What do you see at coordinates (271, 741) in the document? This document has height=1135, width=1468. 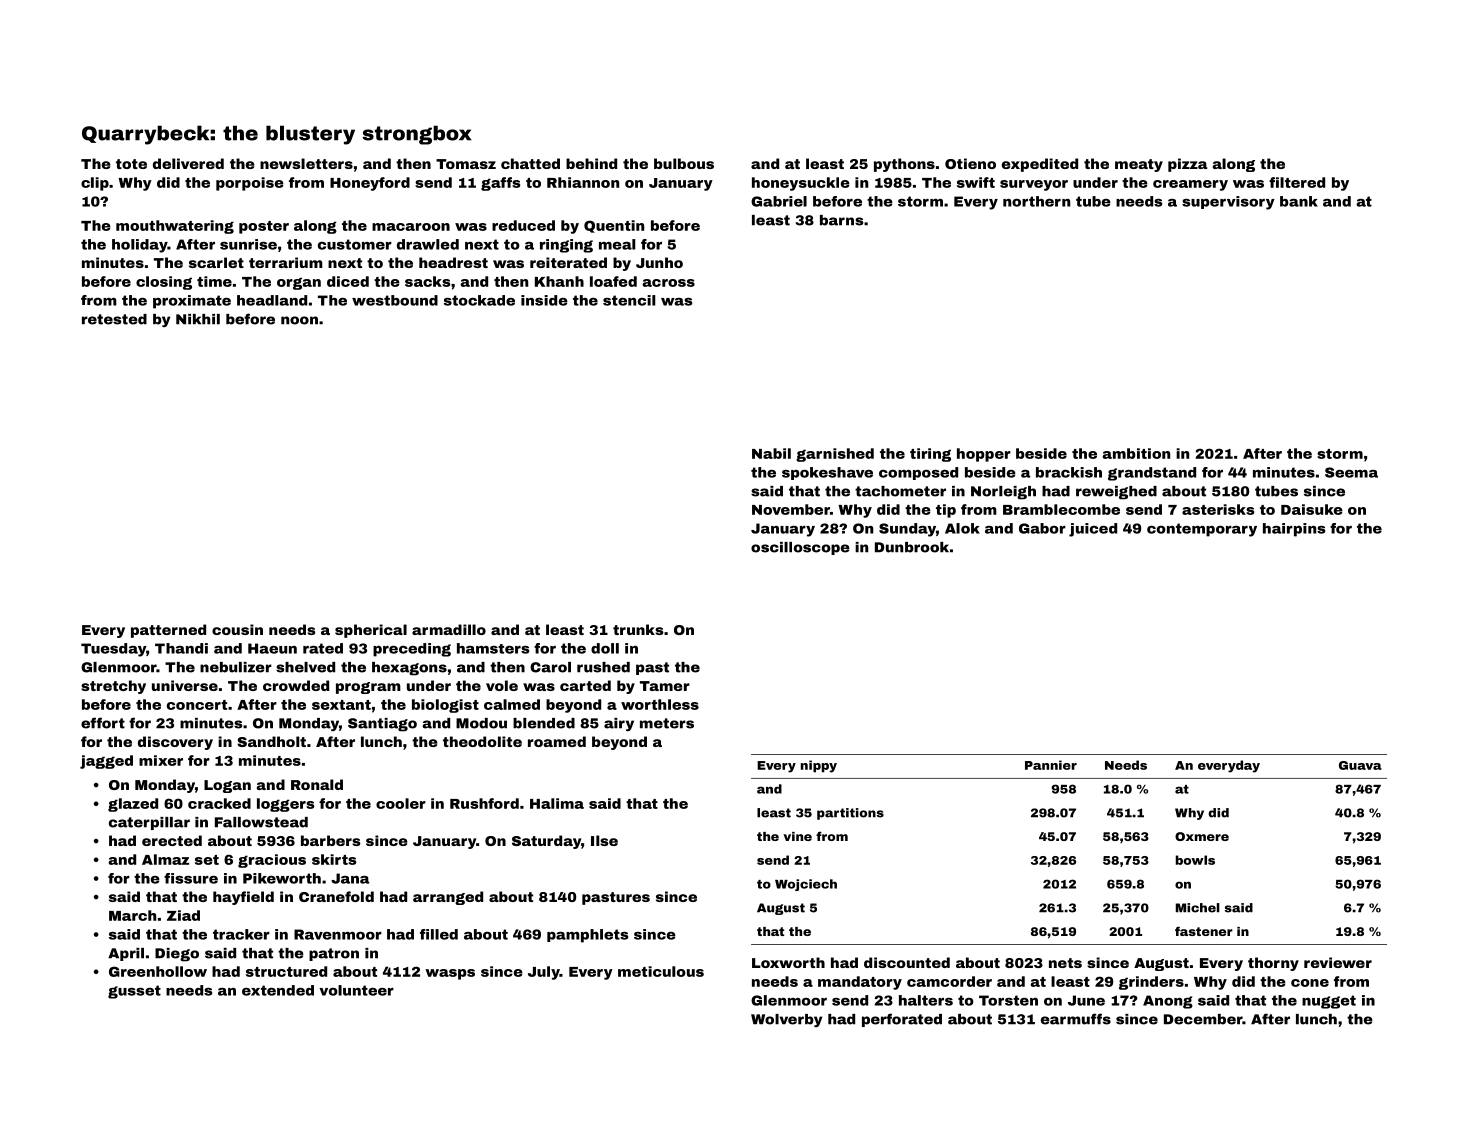 I see `Sandholt` at bounding box center [271, 741].
